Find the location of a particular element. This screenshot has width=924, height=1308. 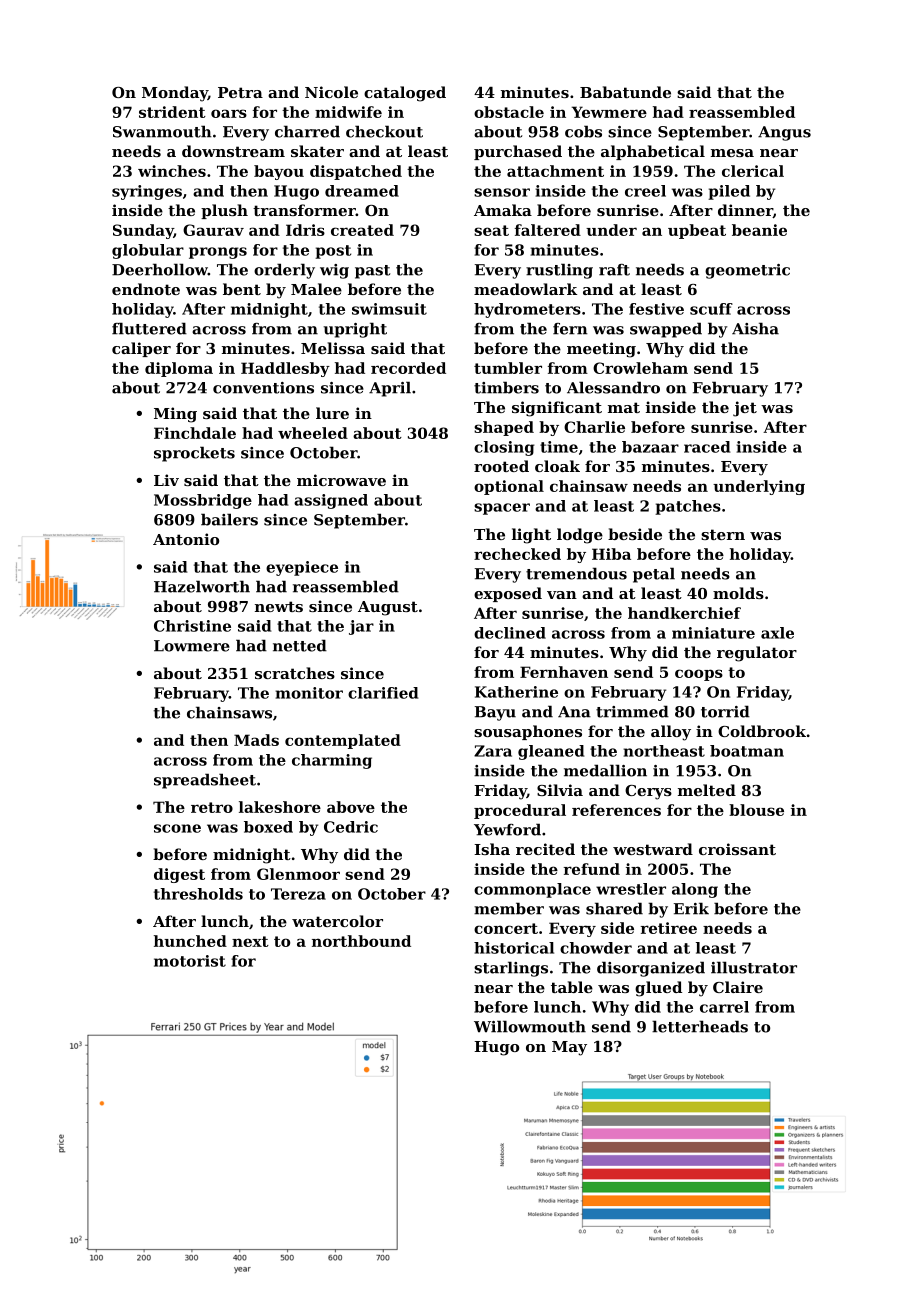

Tereza is located at coordinates (298, 894).
